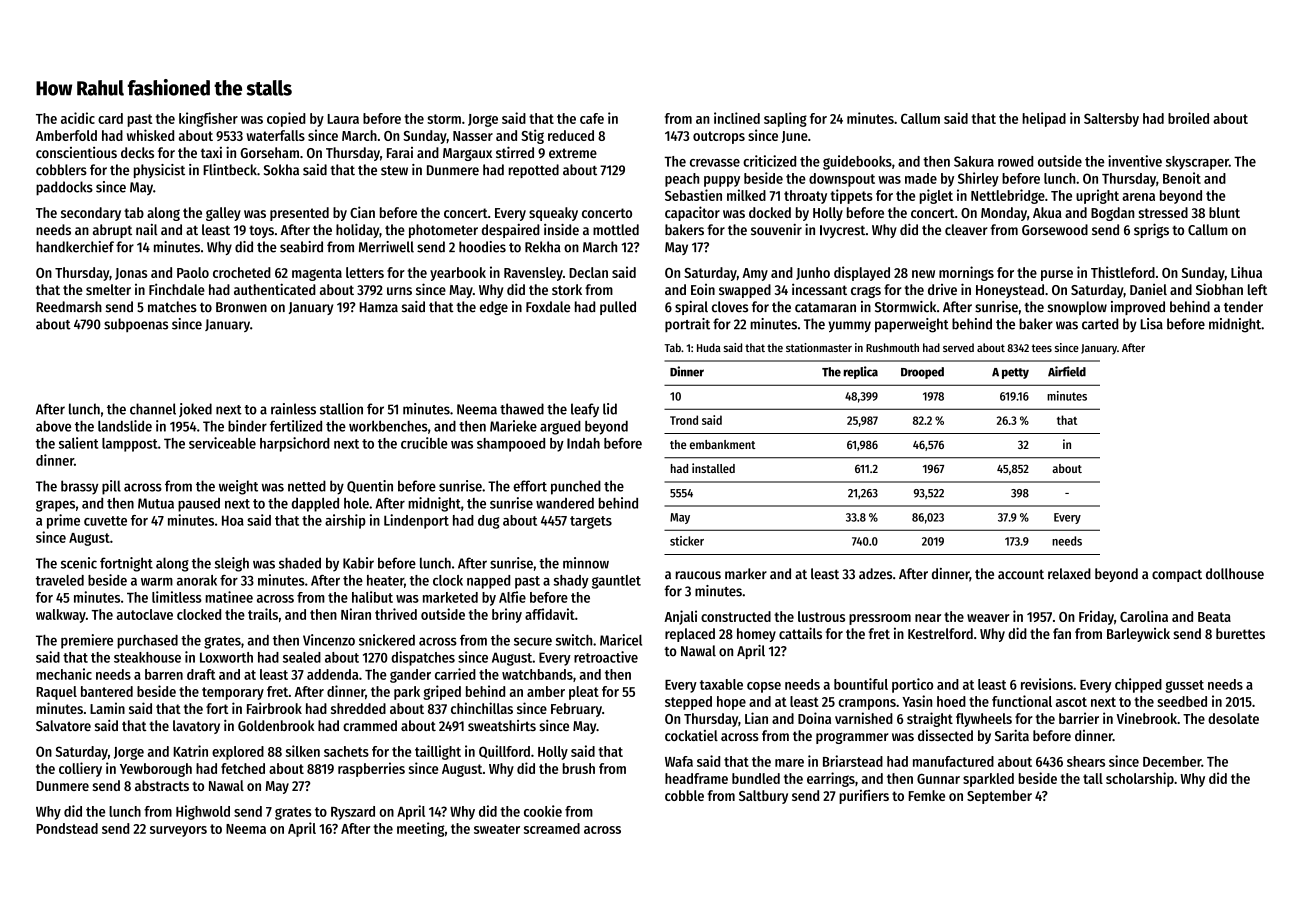  What do you see at coordinates (691, 735) in the screenshot?
I see `cockatiel` at bounding box center [691, 735].
